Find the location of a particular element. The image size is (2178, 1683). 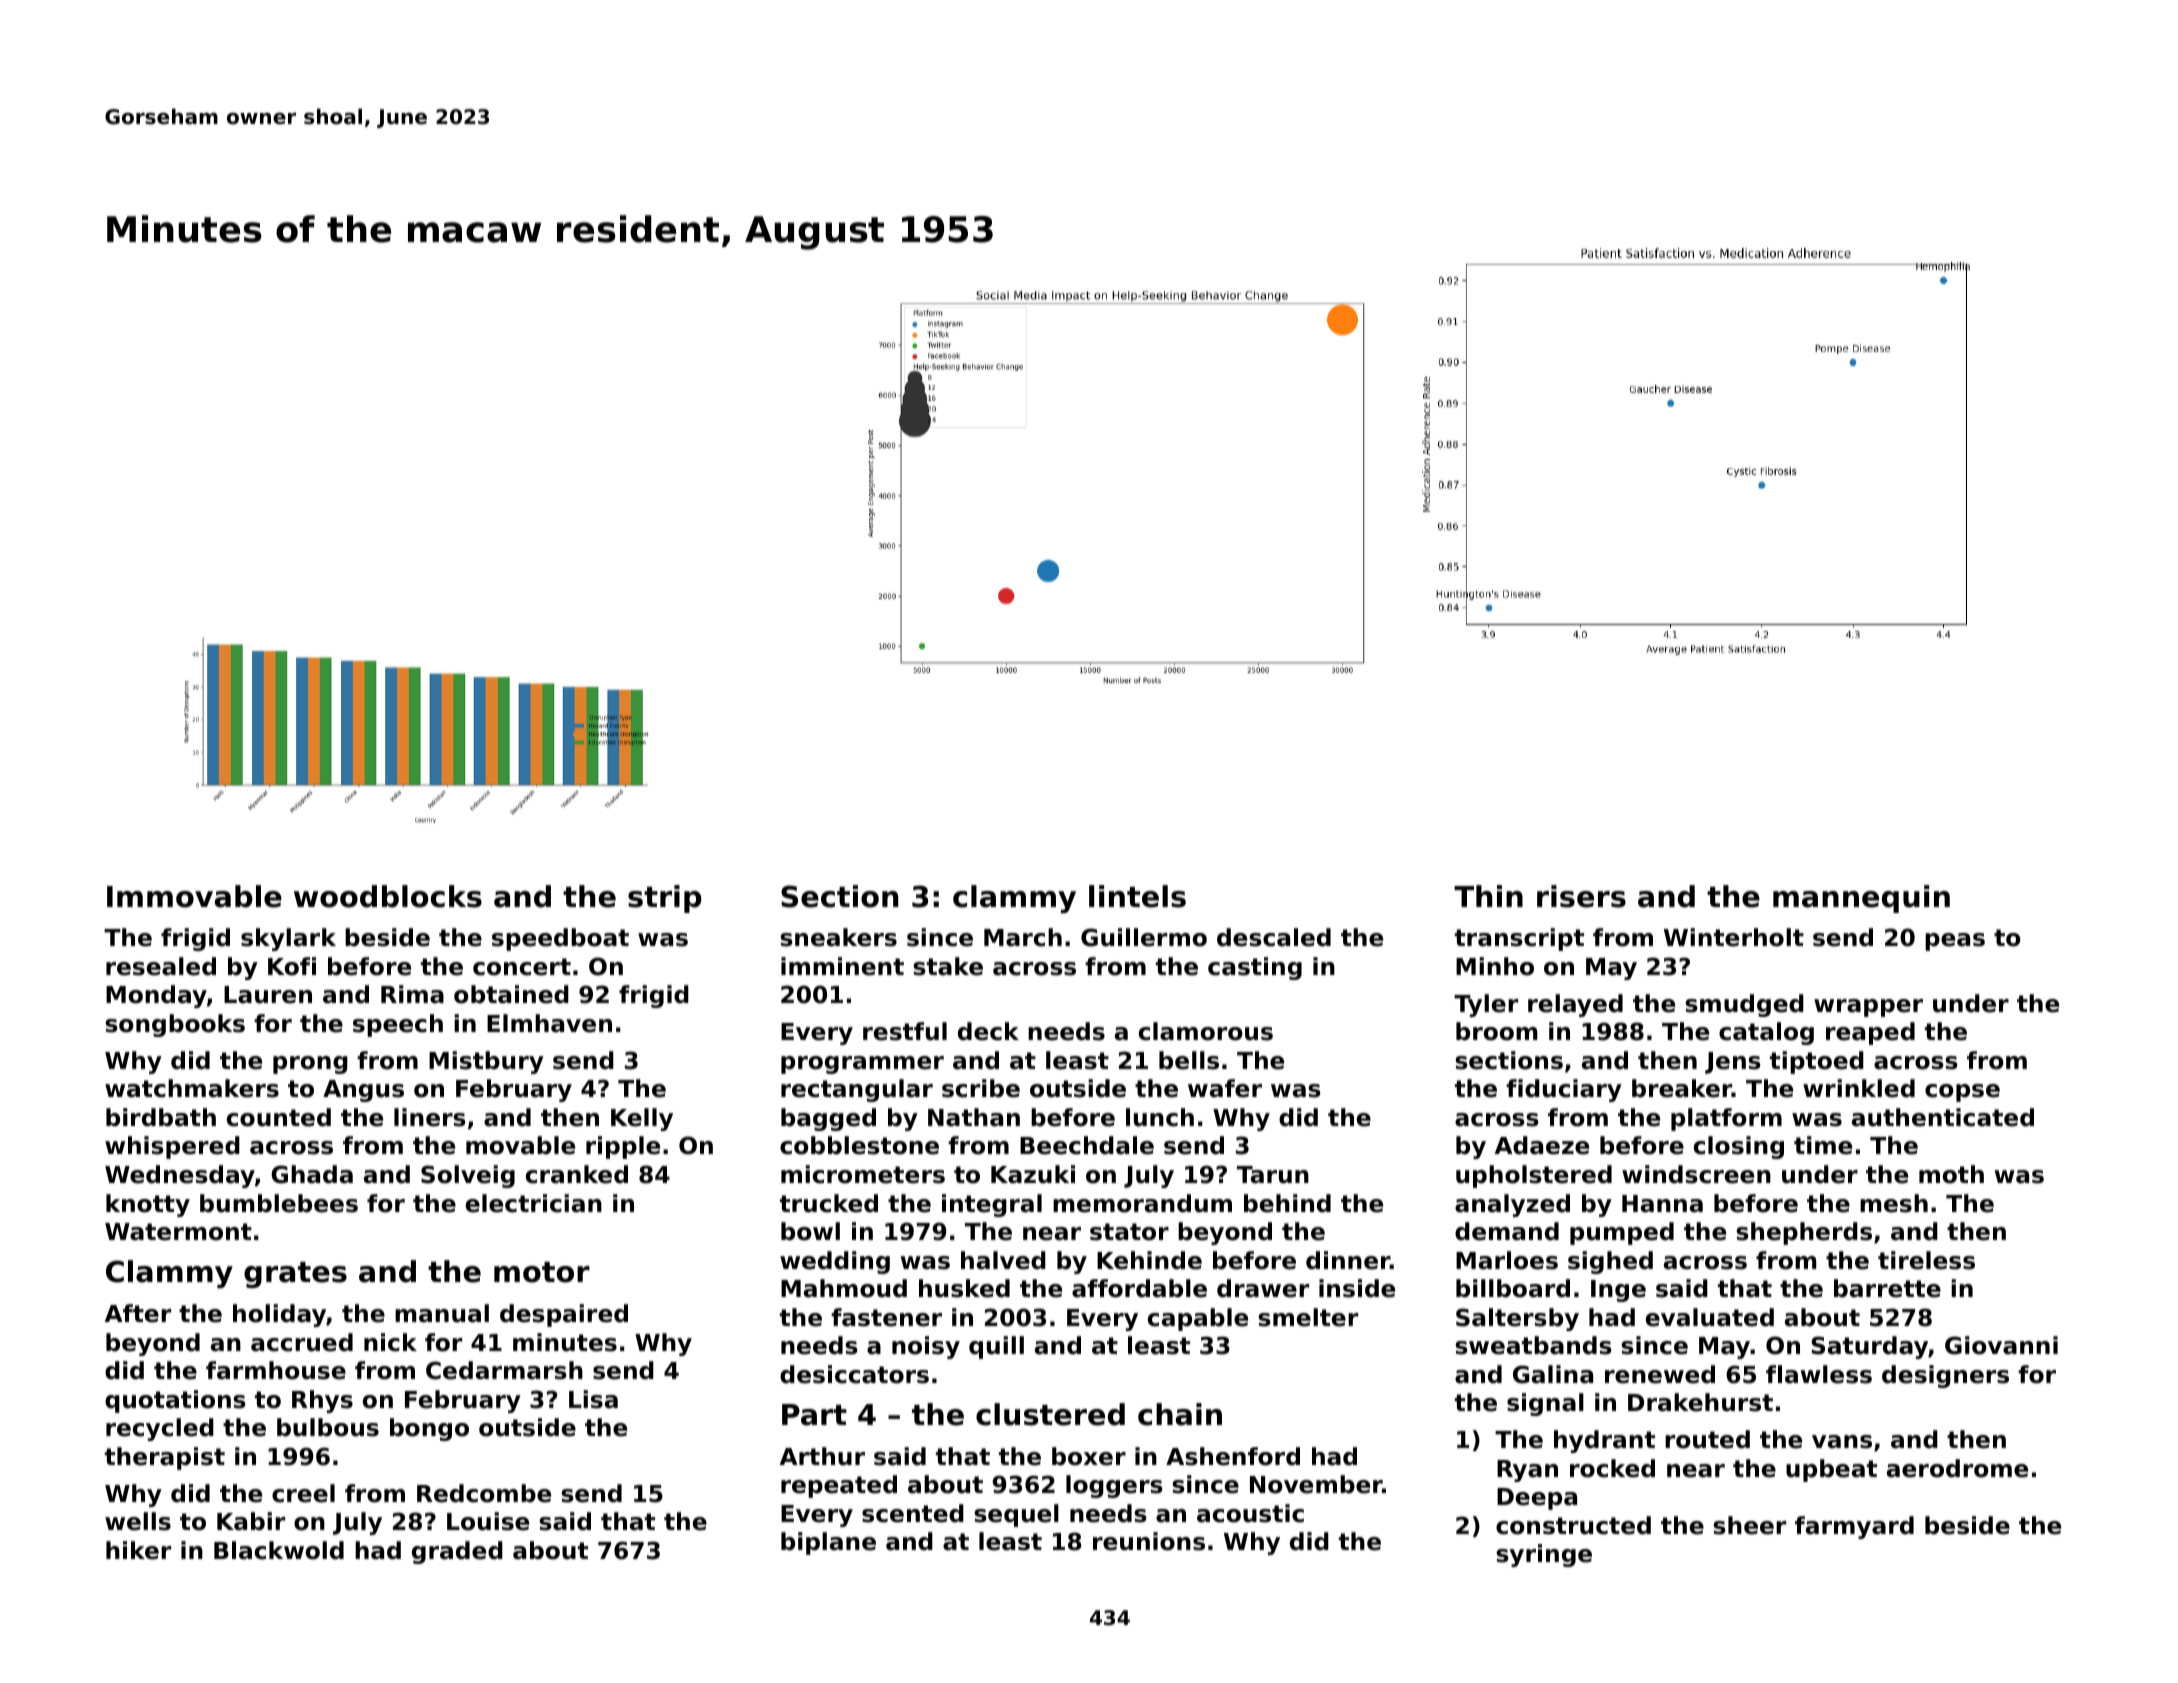

farmhouse is located at coordinates (276, 1370).
